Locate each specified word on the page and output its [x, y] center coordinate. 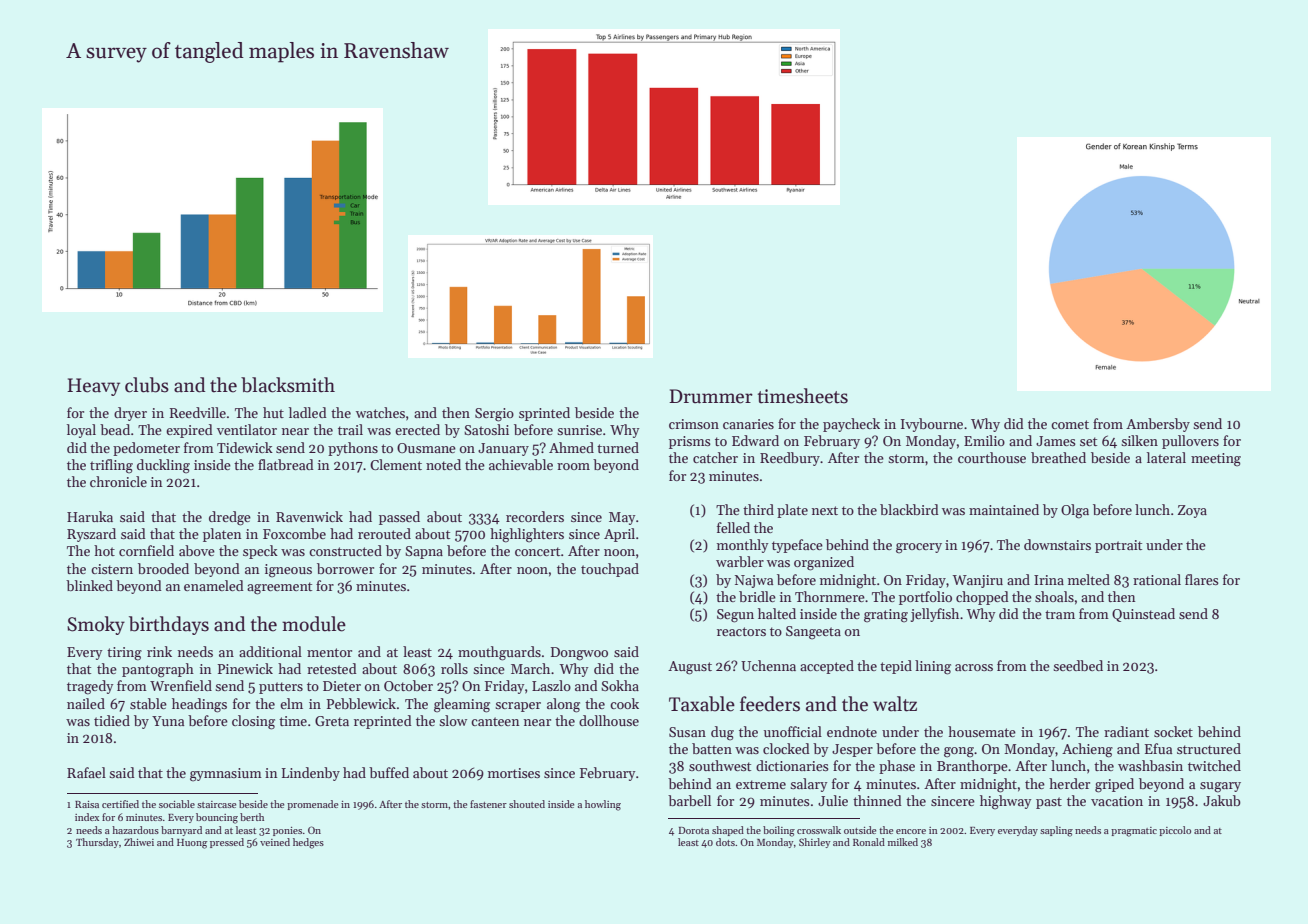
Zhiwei [139, 842]
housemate [982, 731]
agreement [279, 588]
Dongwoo [579, 654]
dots [725, 842]
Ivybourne [932, 425]
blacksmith [288, 385]
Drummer [711, 396]
